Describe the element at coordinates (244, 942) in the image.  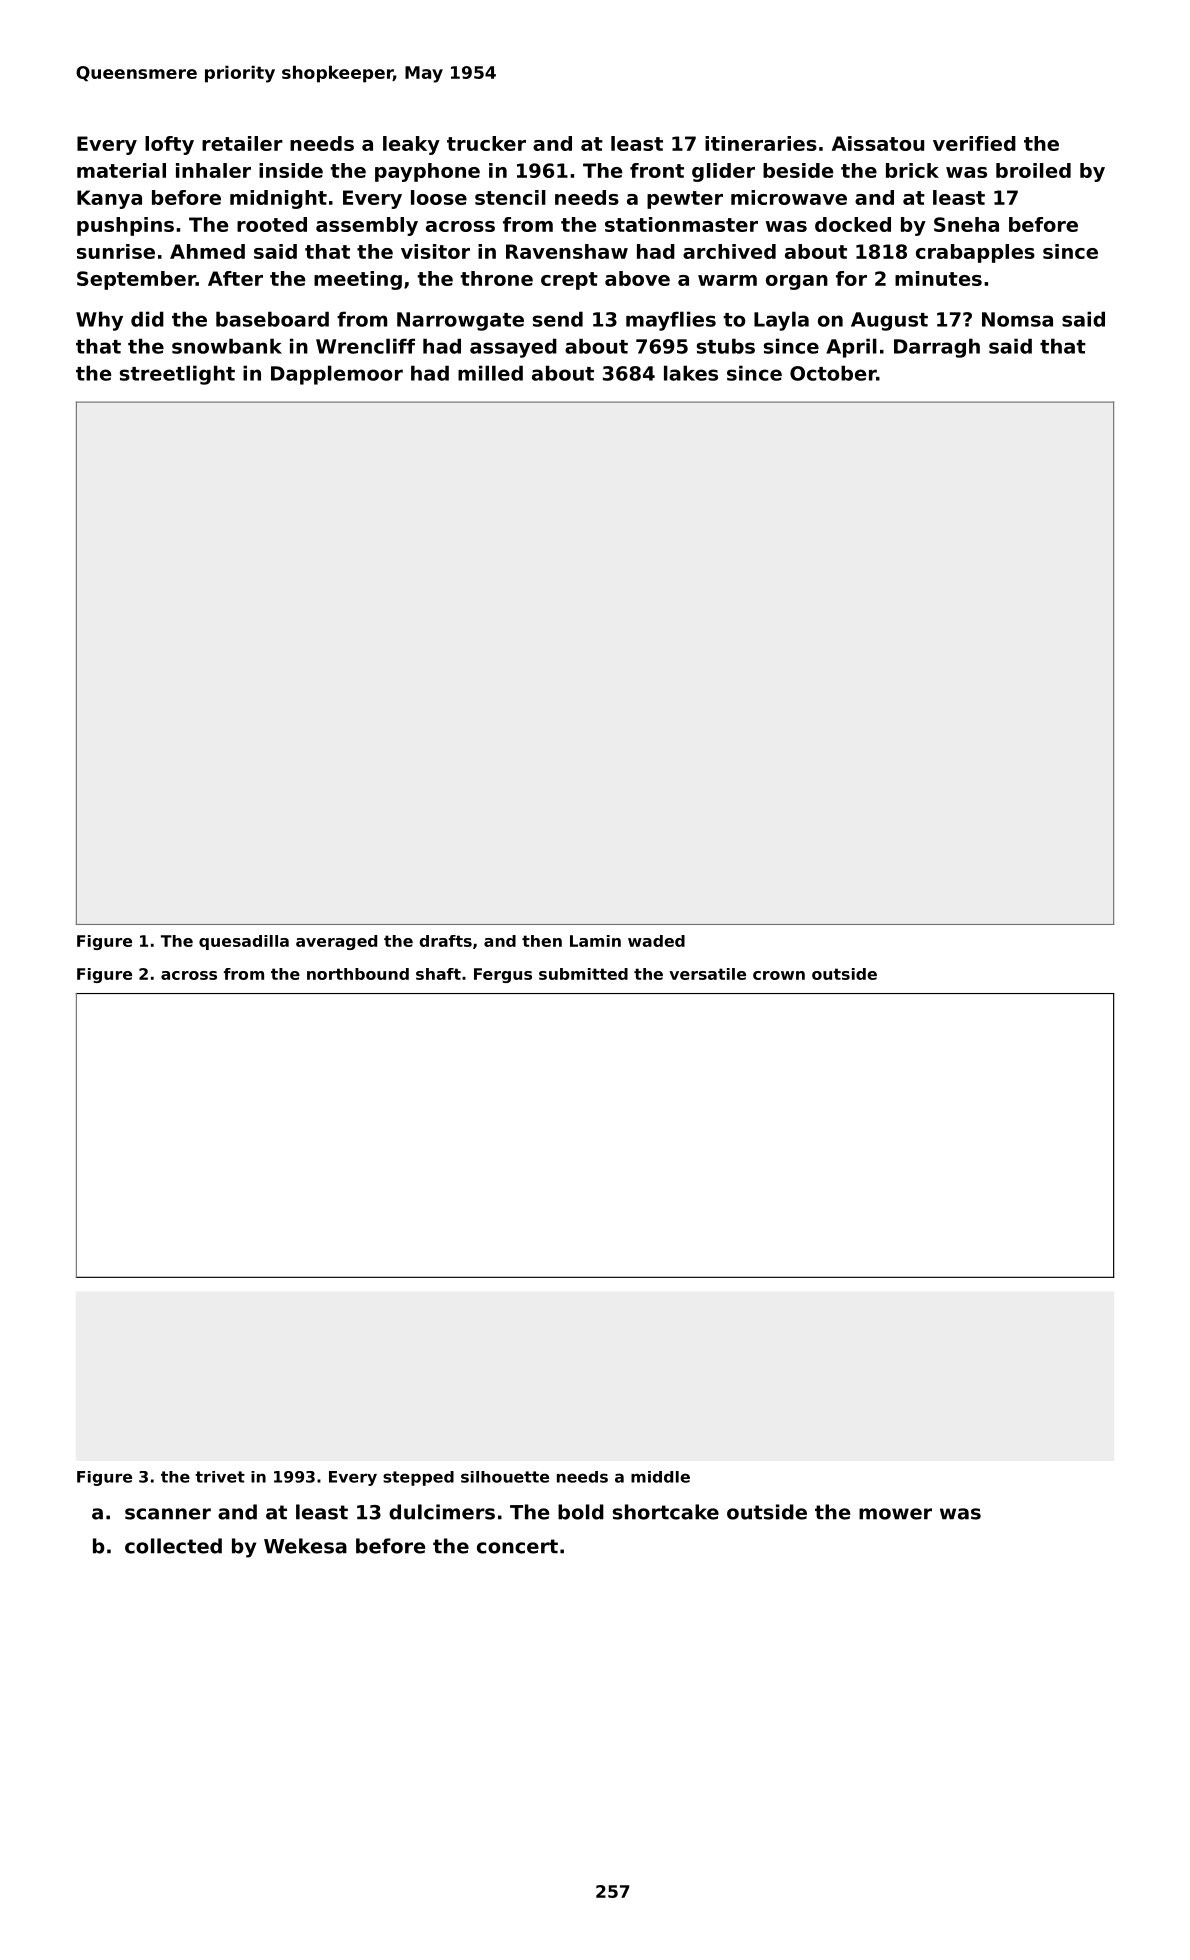
I see `quesadilla` at that location.
